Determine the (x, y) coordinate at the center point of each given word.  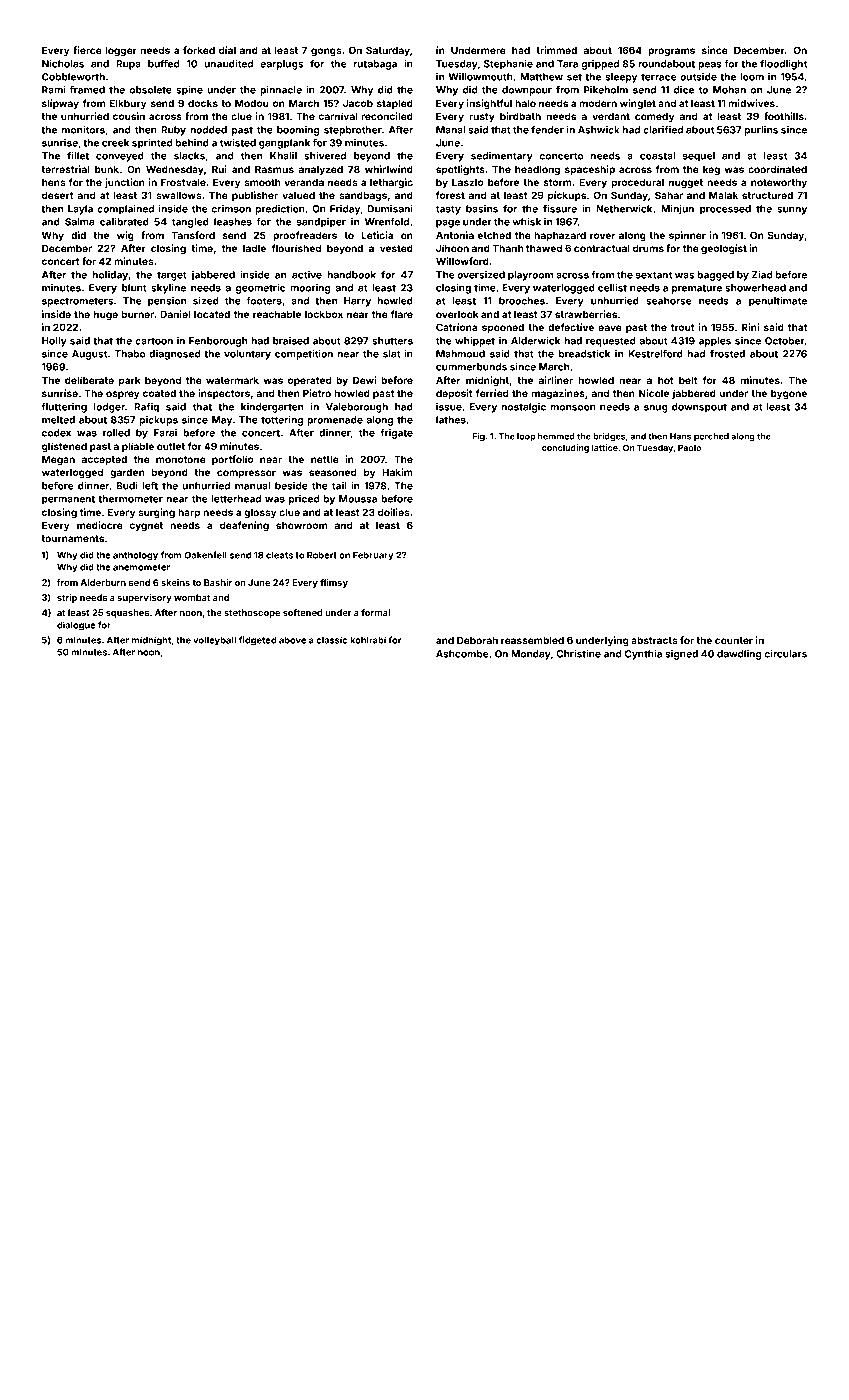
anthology (135, 556)
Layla (80, 210)
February (373, 556)
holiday (110, 276)
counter (734, 640)
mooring (310, 289)
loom (752, 77)
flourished (296, 248)
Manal (450, 130)
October (785, 341)
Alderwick (535, 341)
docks (203, 103)
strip (67, 598)
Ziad (762, 275)
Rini (750, 327)
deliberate (89, 380)
